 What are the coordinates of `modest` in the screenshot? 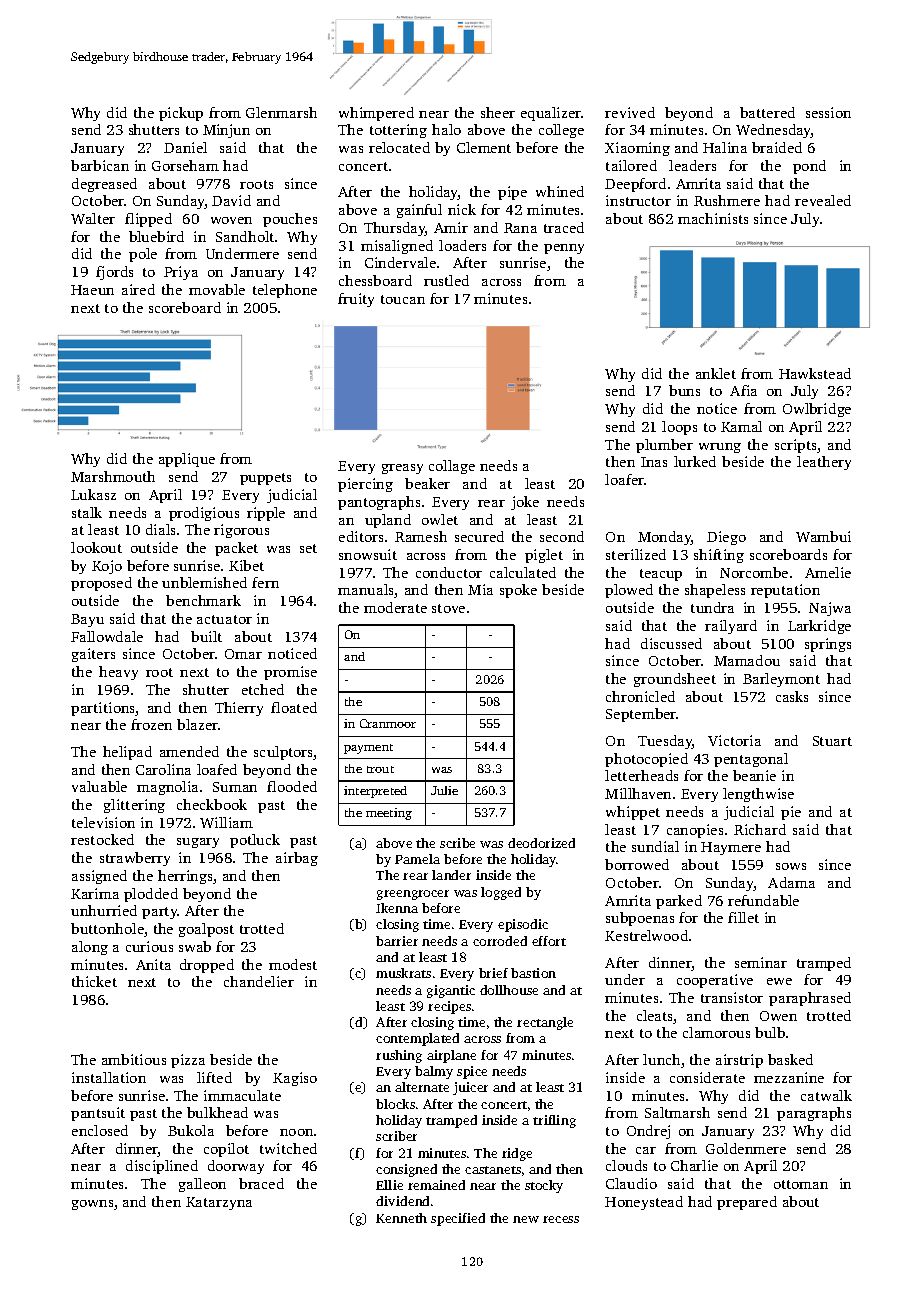 It's located at (293, 964).
